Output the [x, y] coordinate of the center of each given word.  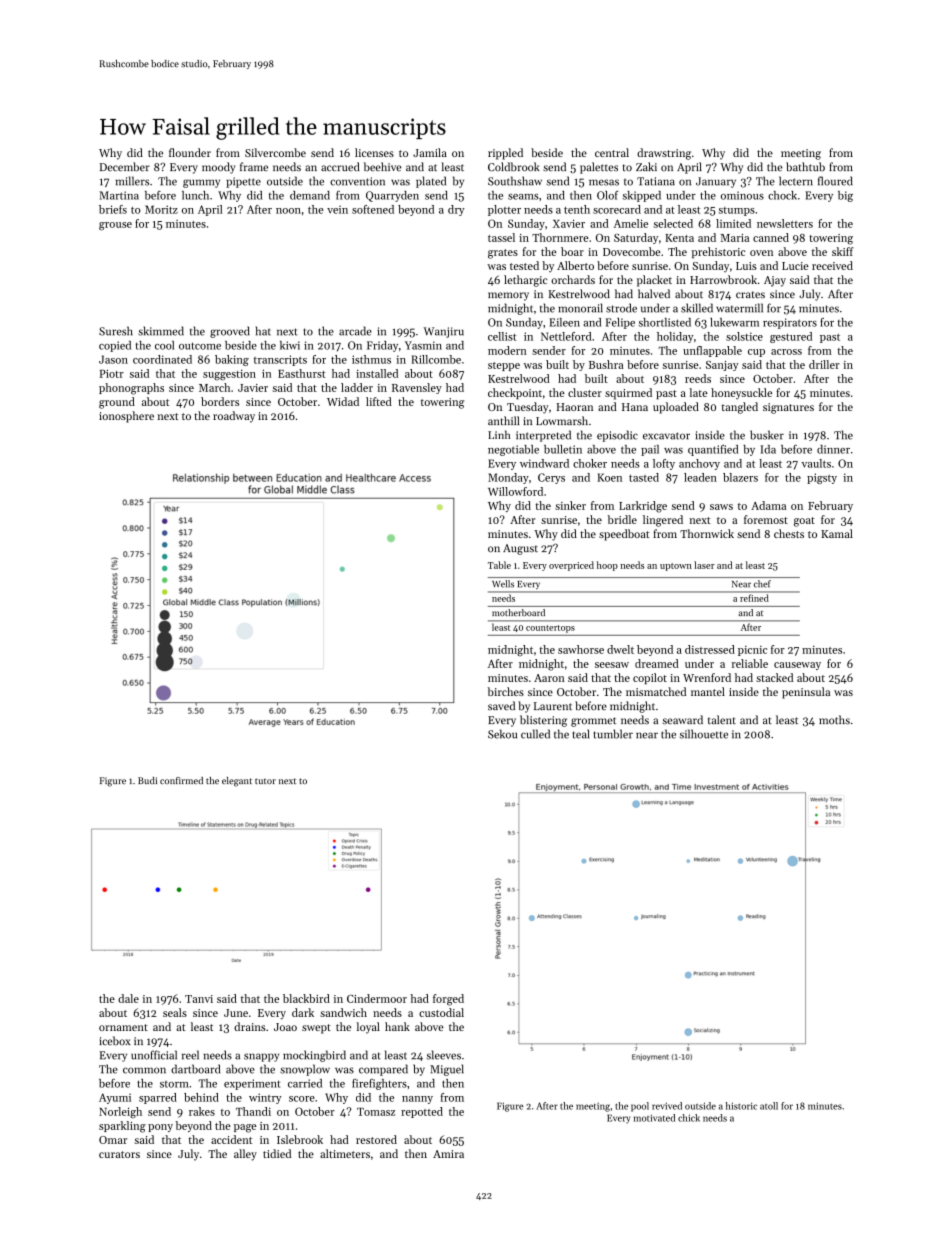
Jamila [430, 152]
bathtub [805, 167]
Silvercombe [275, 152]
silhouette [704, 734]
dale [128, 998]
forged [448, 1000]
